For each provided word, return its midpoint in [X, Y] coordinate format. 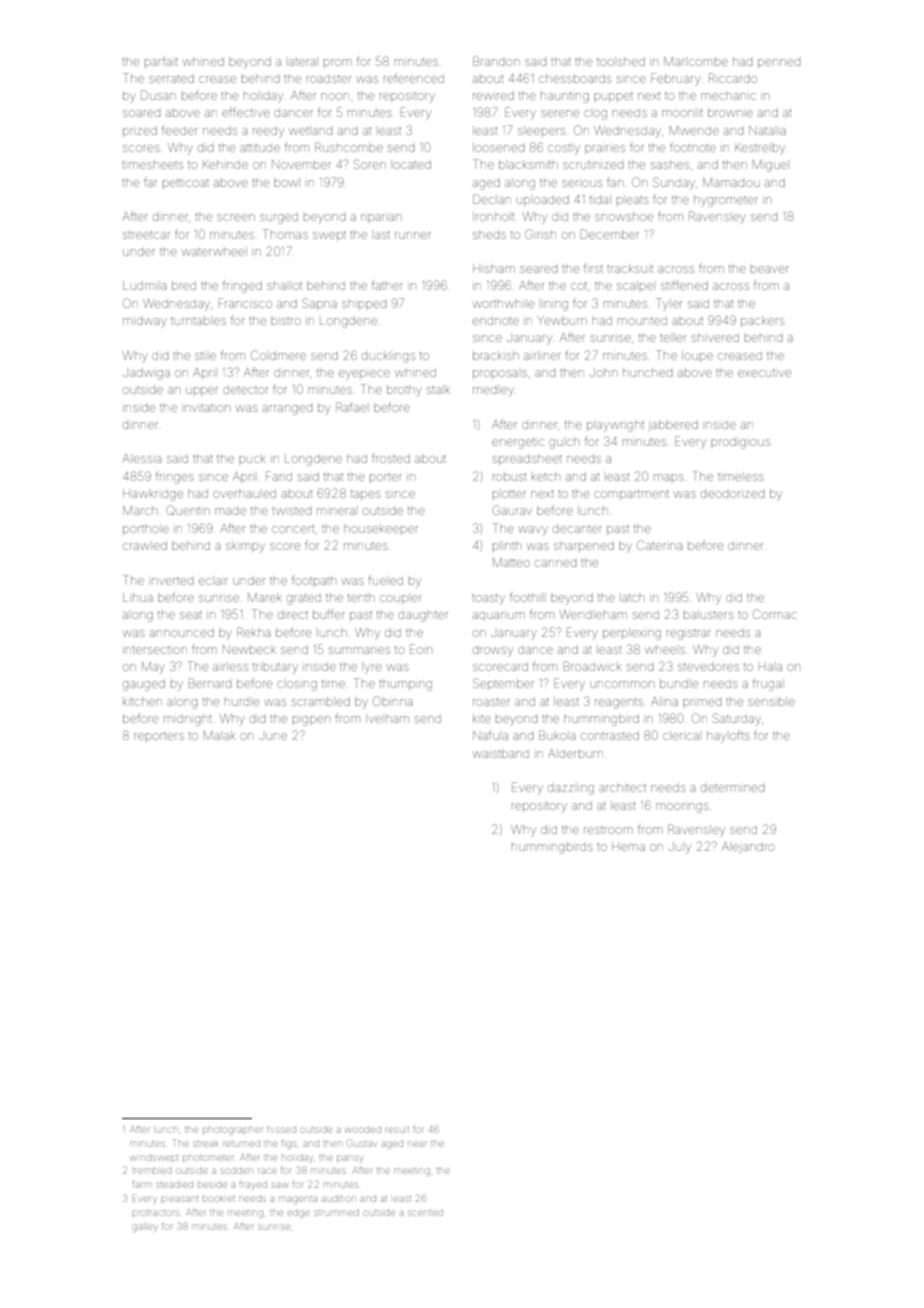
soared [141, 113]
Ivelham [387, 718]
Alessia [141, 458]
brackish [496, 355]
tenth [361, 597]
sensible [771, 701]
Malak [220, 735]
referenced [414, 78]
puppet [613, 97]
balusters [709, 614]
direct [293, 615]
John [603, 372]
